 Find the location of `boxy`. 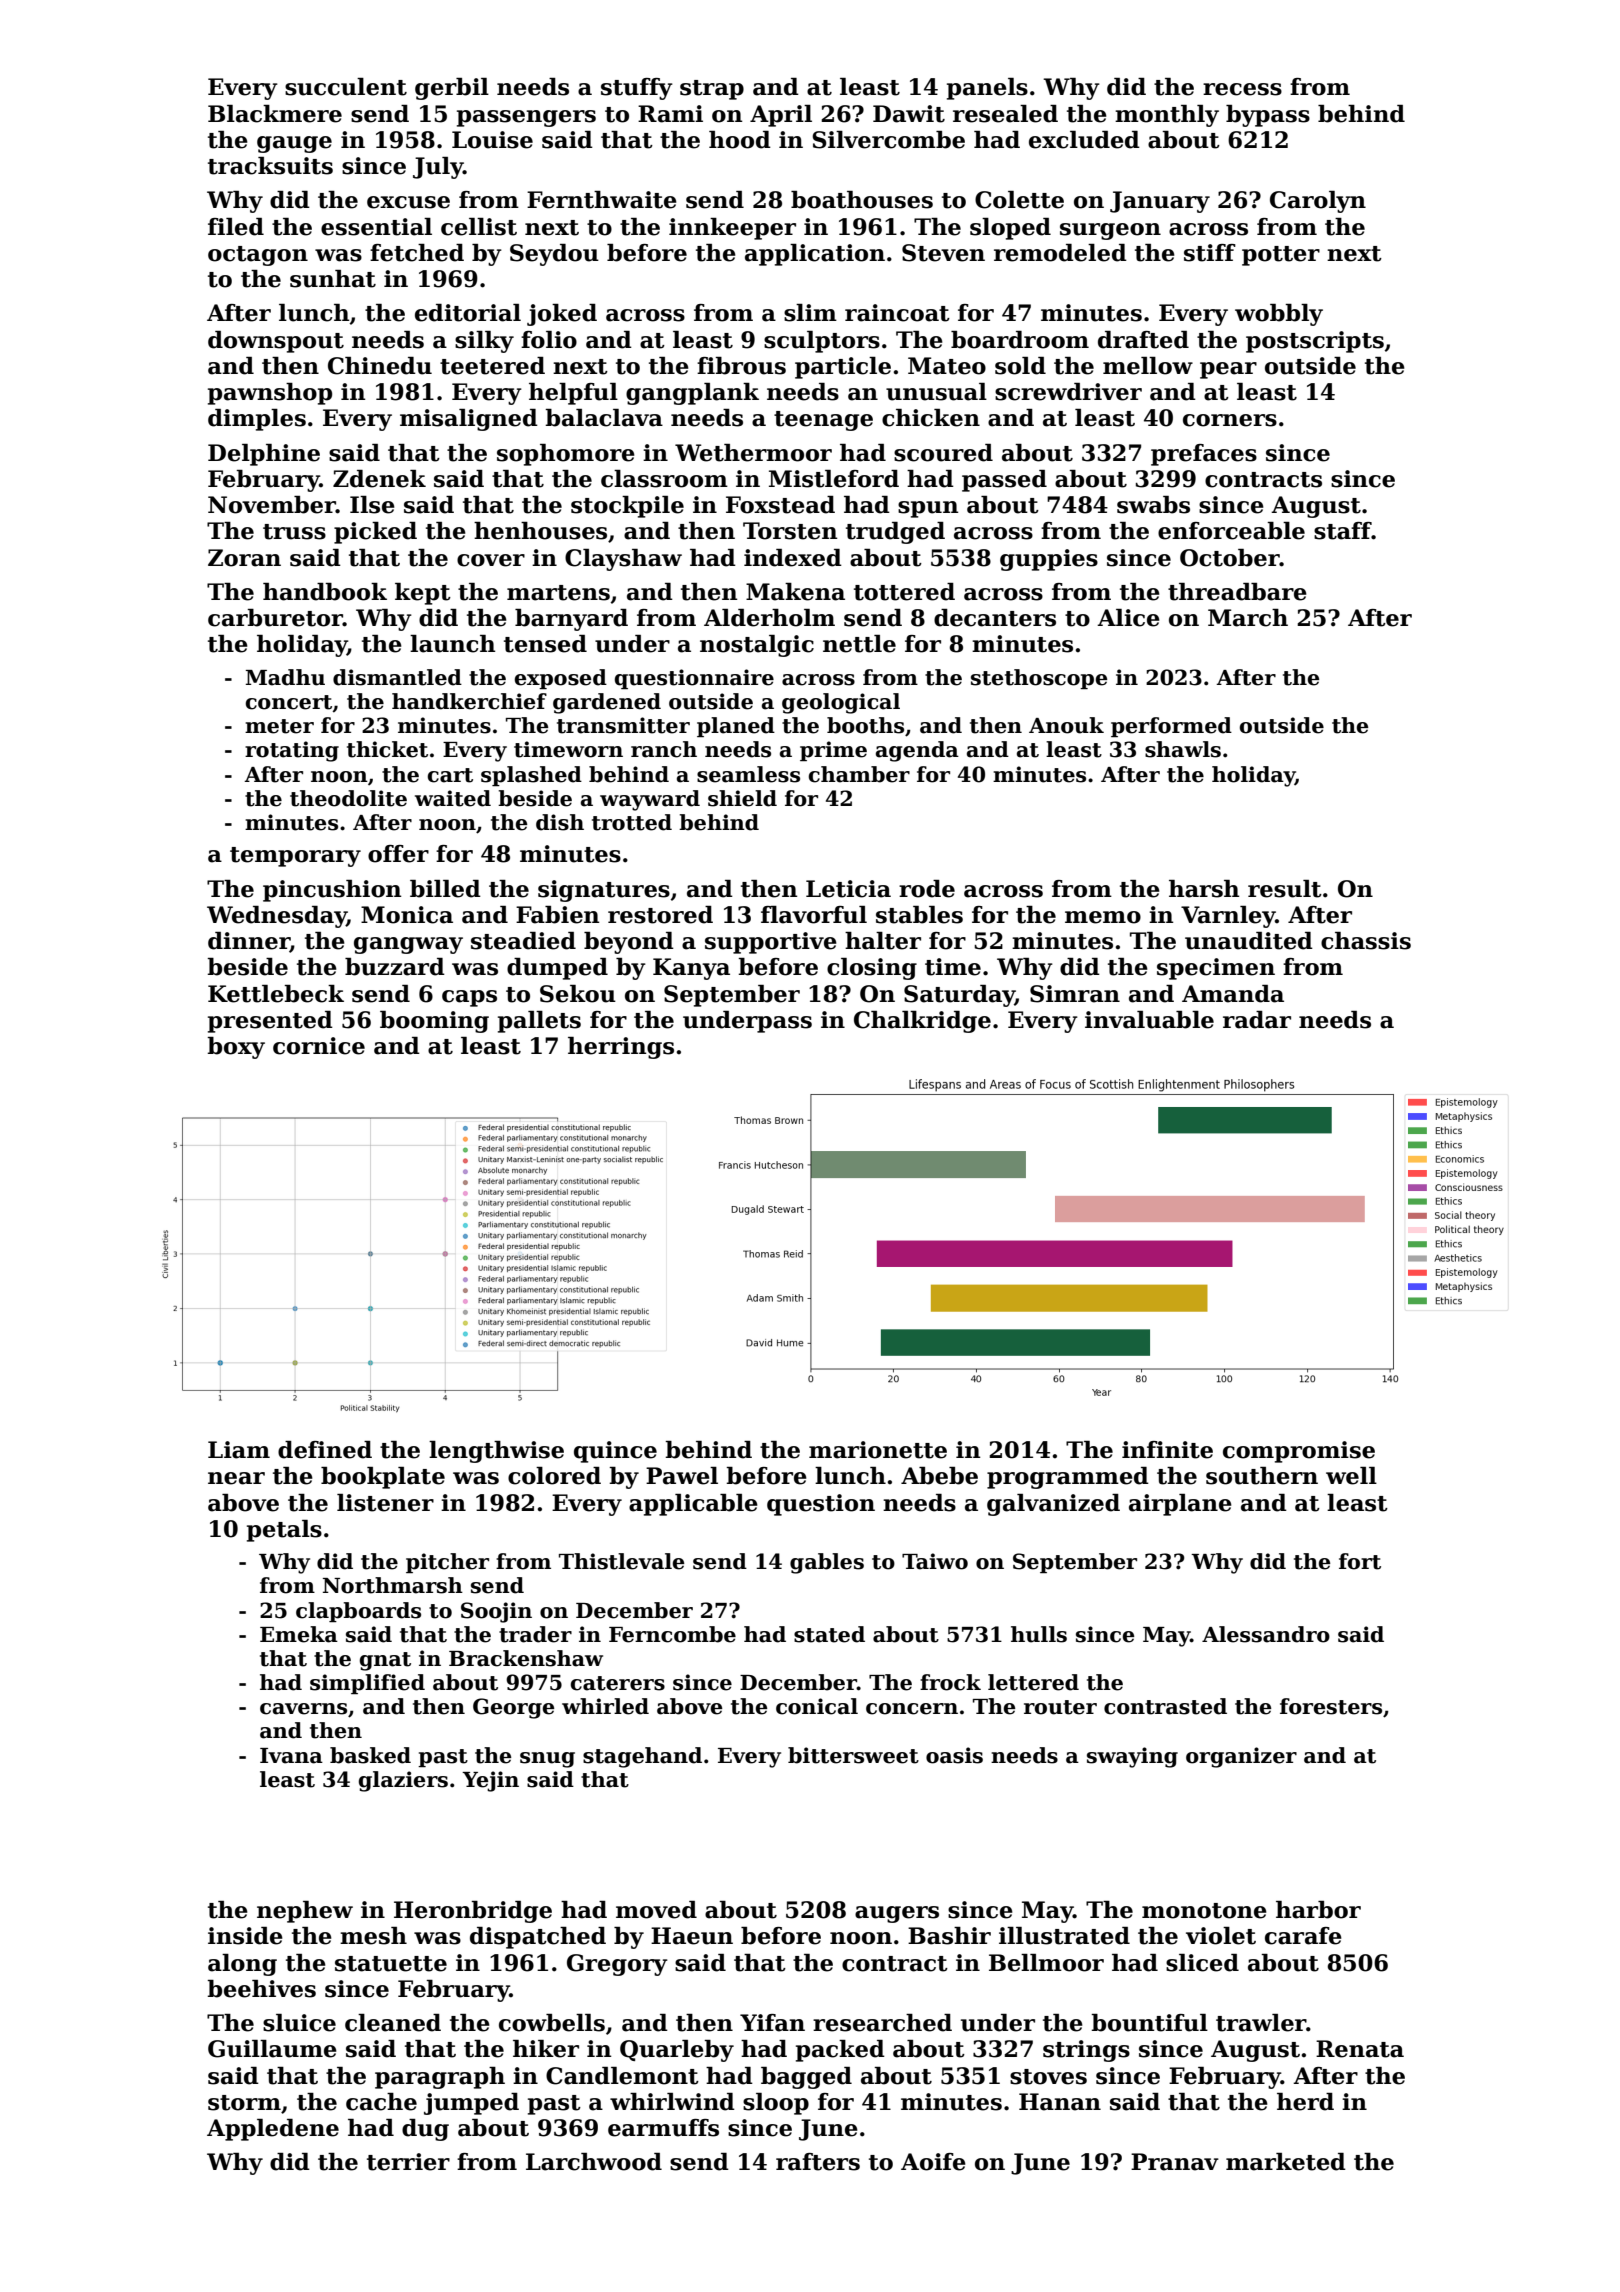

boxy is located at coordinates (236, 1048).
